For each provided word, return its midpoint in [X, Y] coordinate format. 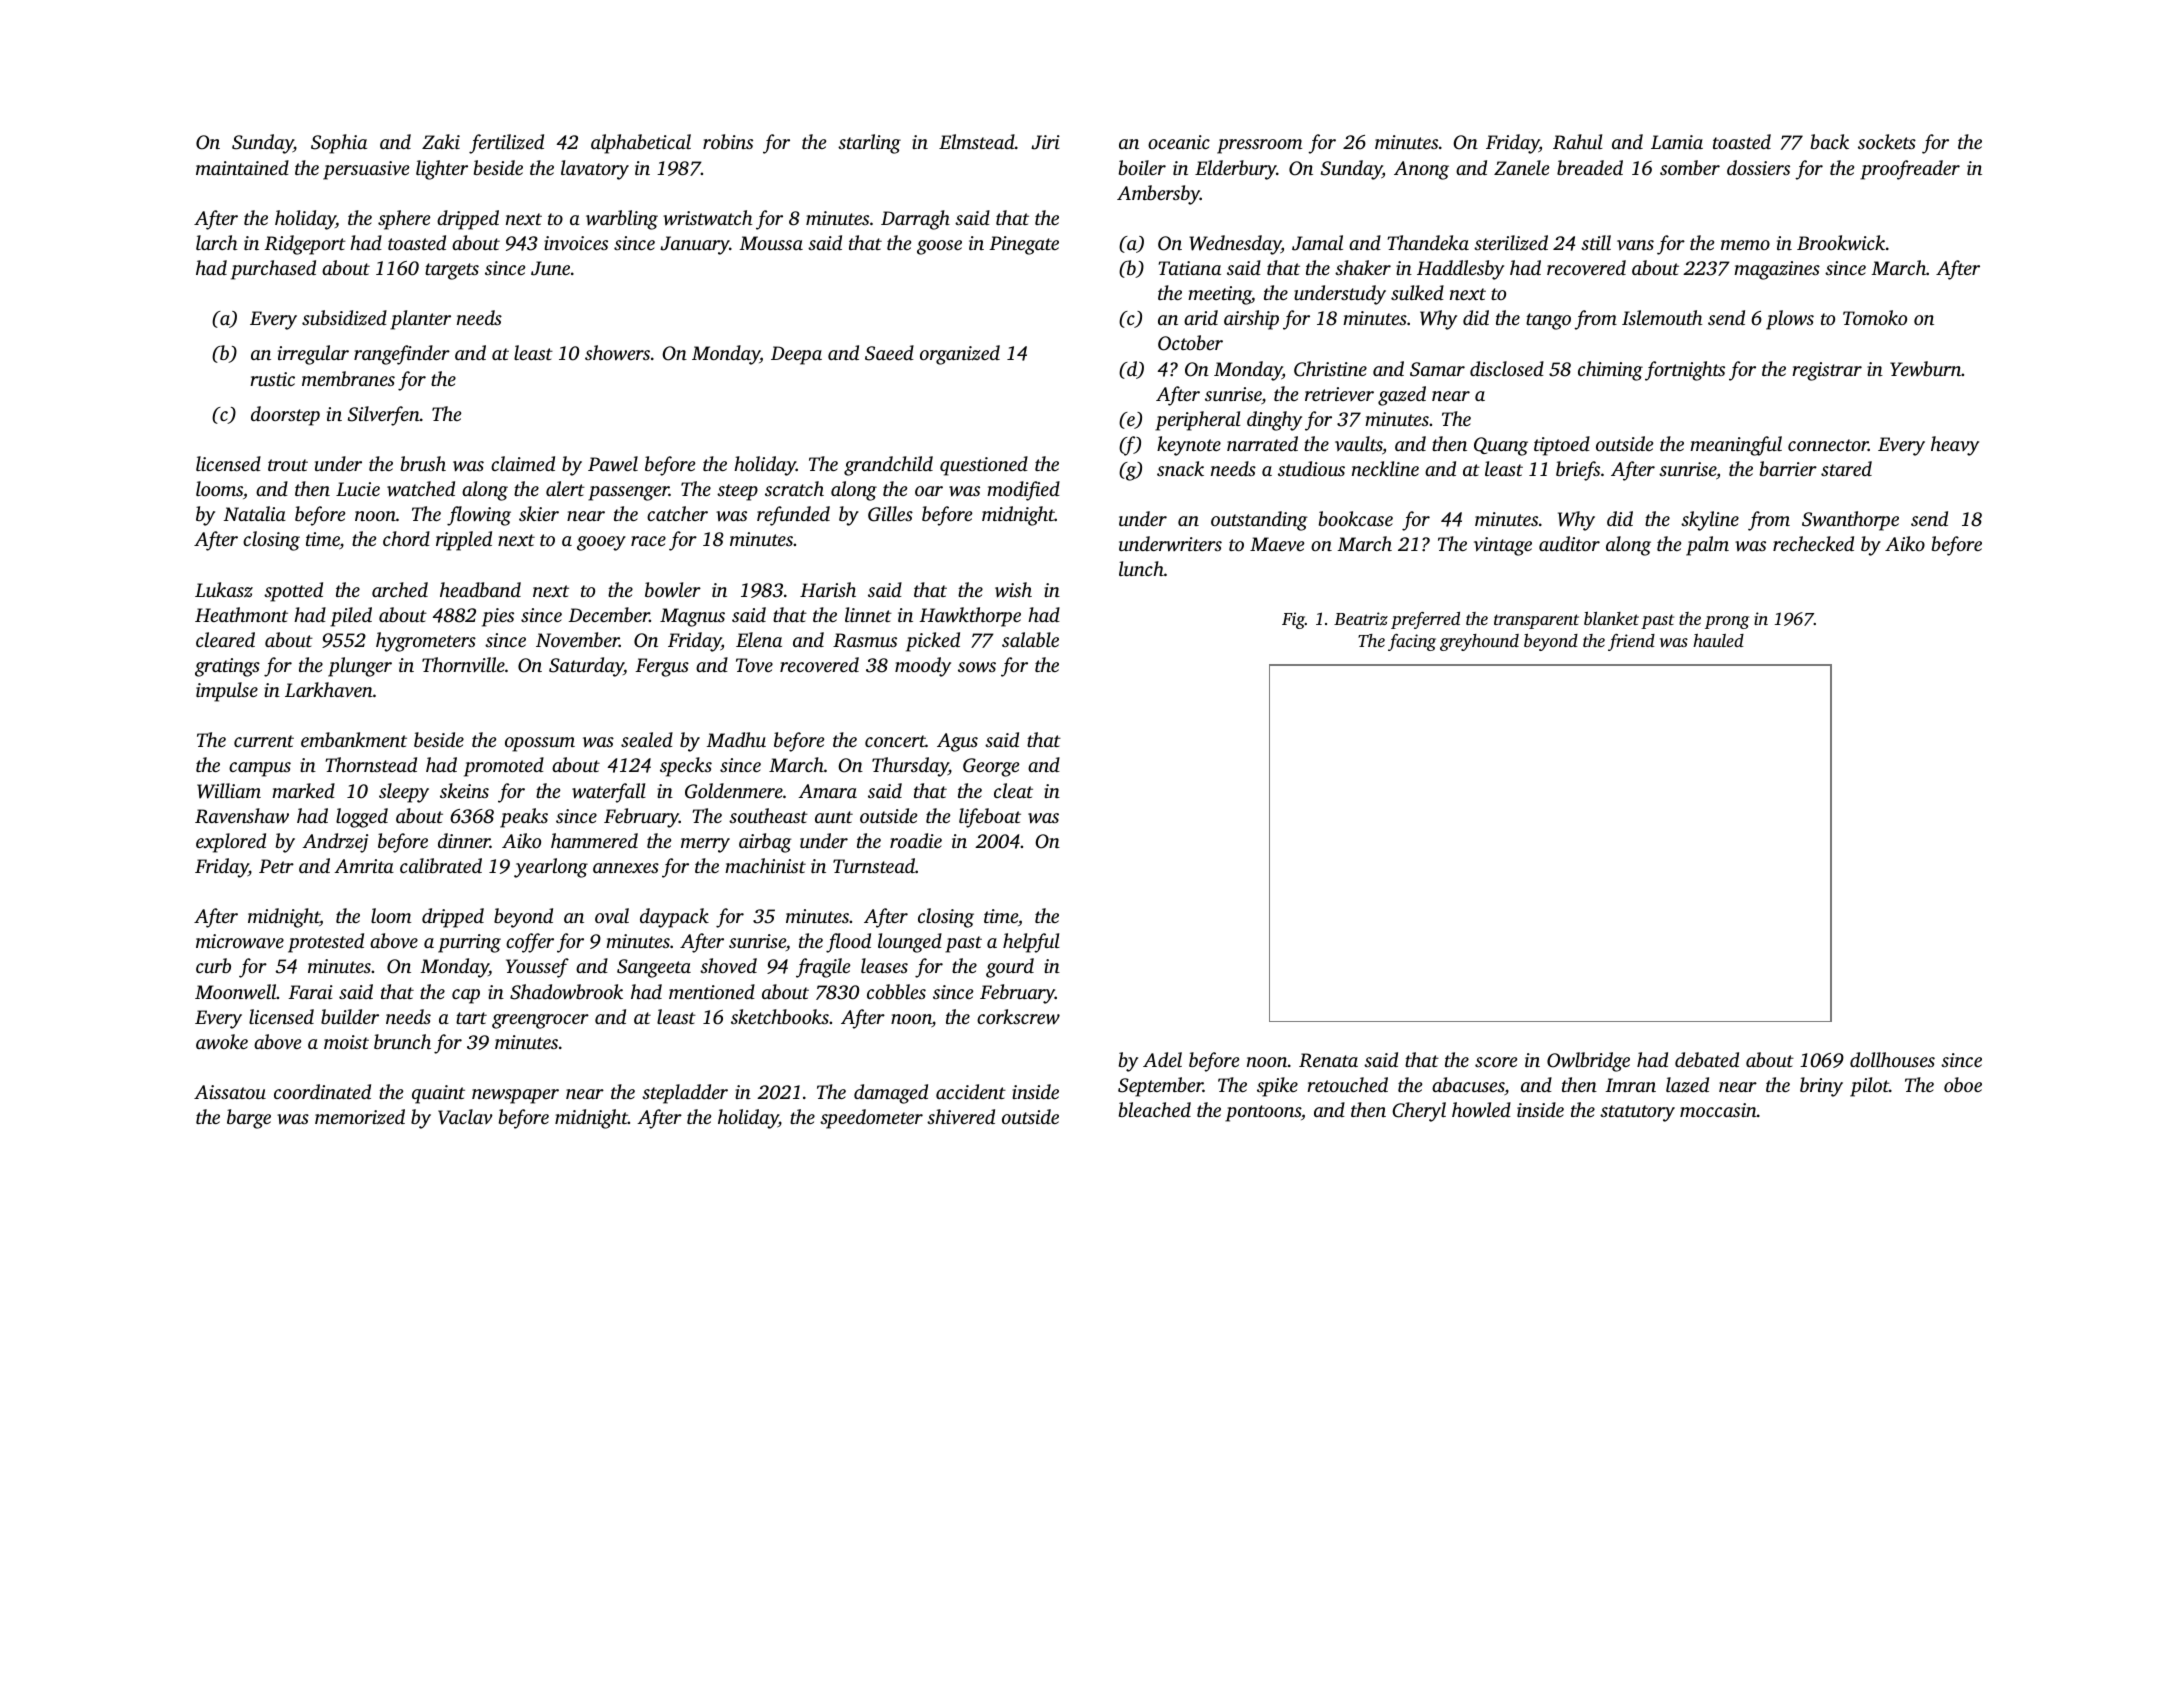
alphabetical [641, 144]
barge [249, 1119]
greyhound [1479, 642]
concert [895, 741]
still [1596, 242]
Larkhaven [329, 689]
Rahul [1578, 142]
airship [1251, 320]
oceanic [1179, 142]
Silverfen [384, 416]
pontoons [1263, 1113]
